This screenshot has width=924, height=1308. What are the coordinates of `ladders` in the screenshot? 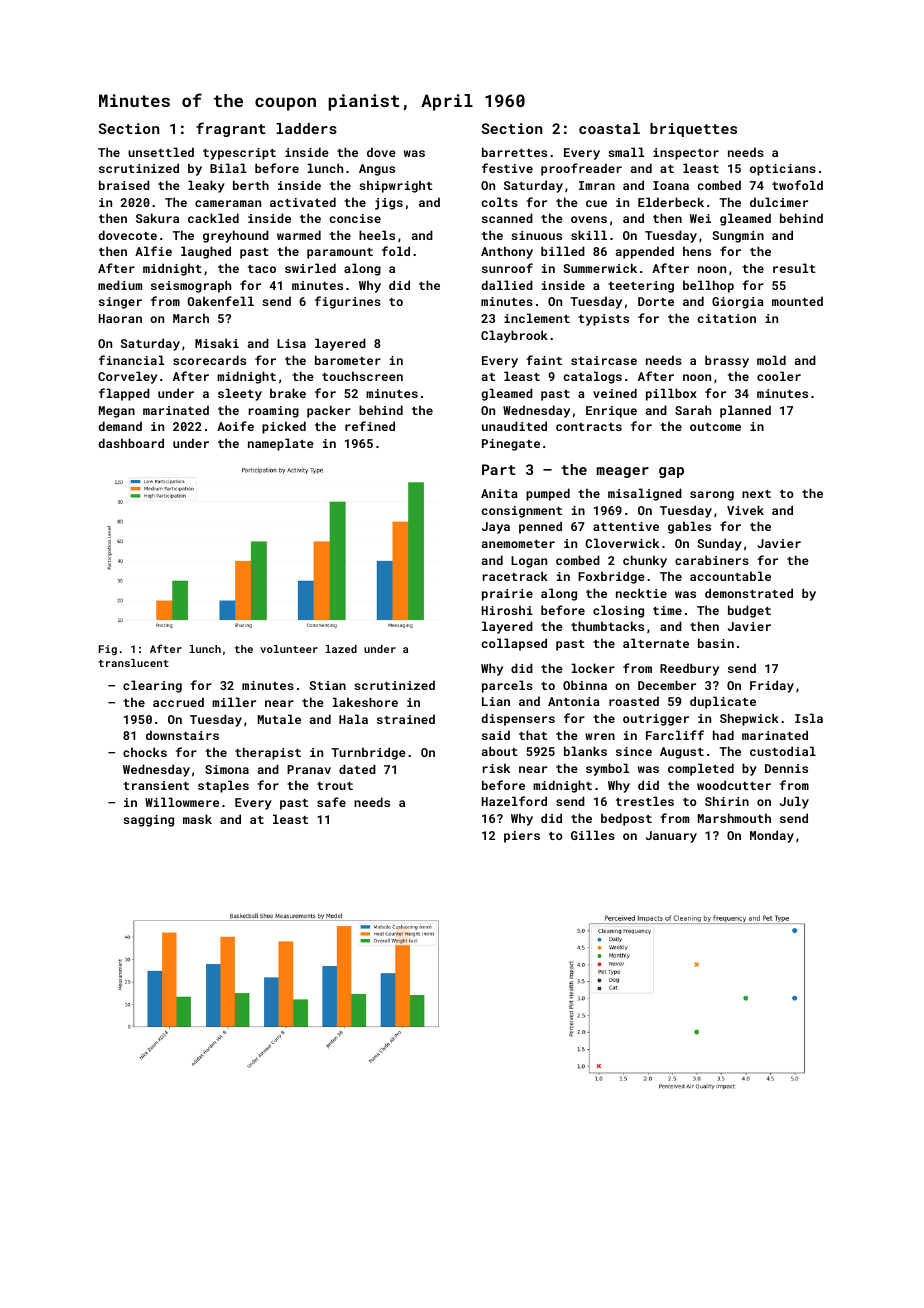 It's located at (306, 128).
